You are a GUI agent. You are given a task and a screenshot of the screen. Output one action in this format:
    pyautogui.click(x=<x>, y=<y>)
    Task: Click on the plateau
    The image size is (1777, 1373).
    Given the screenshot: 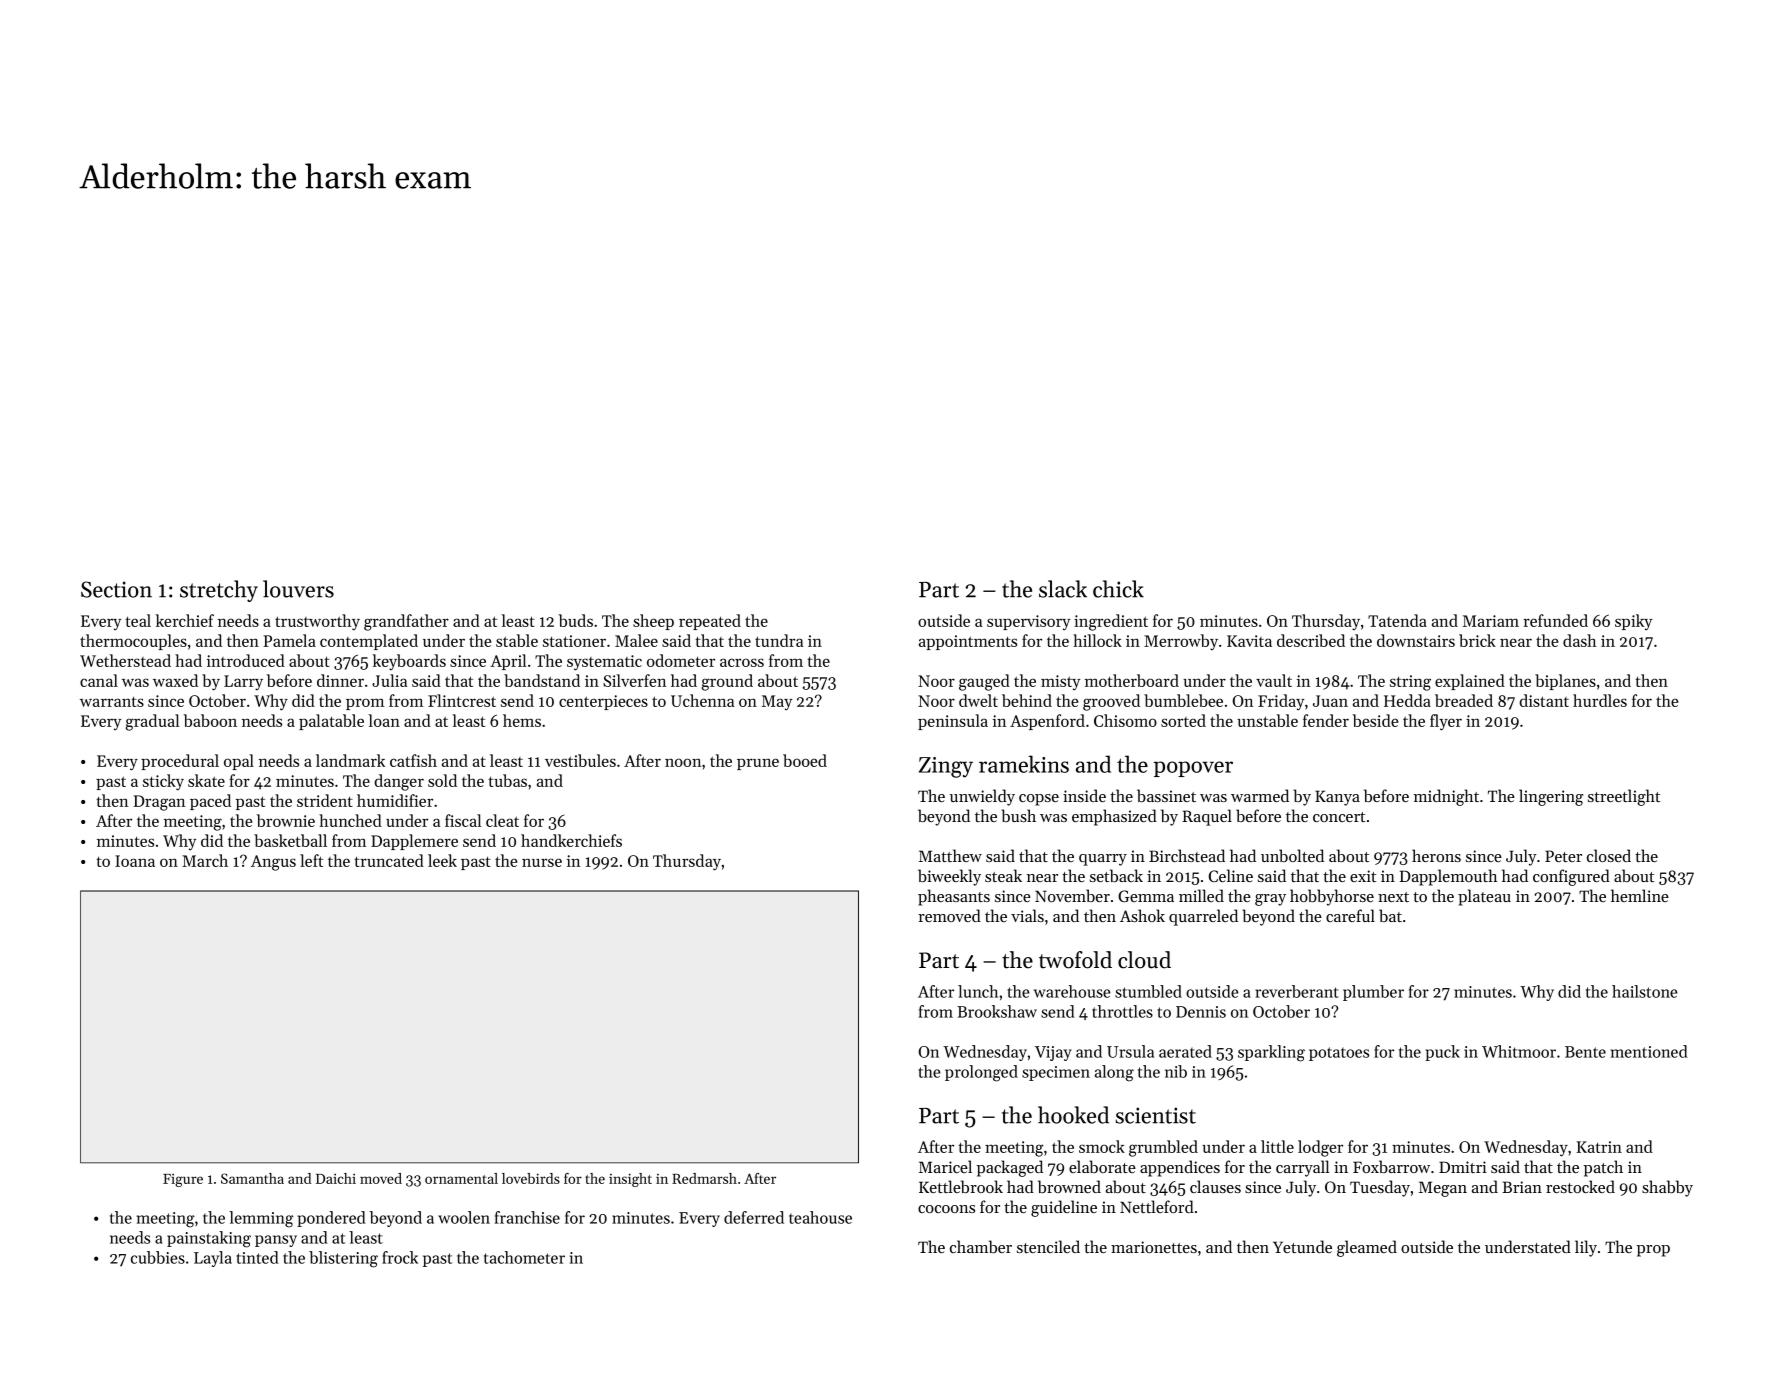 What is the action you would take?
    pyautogui.click(x=1484, y=897)
